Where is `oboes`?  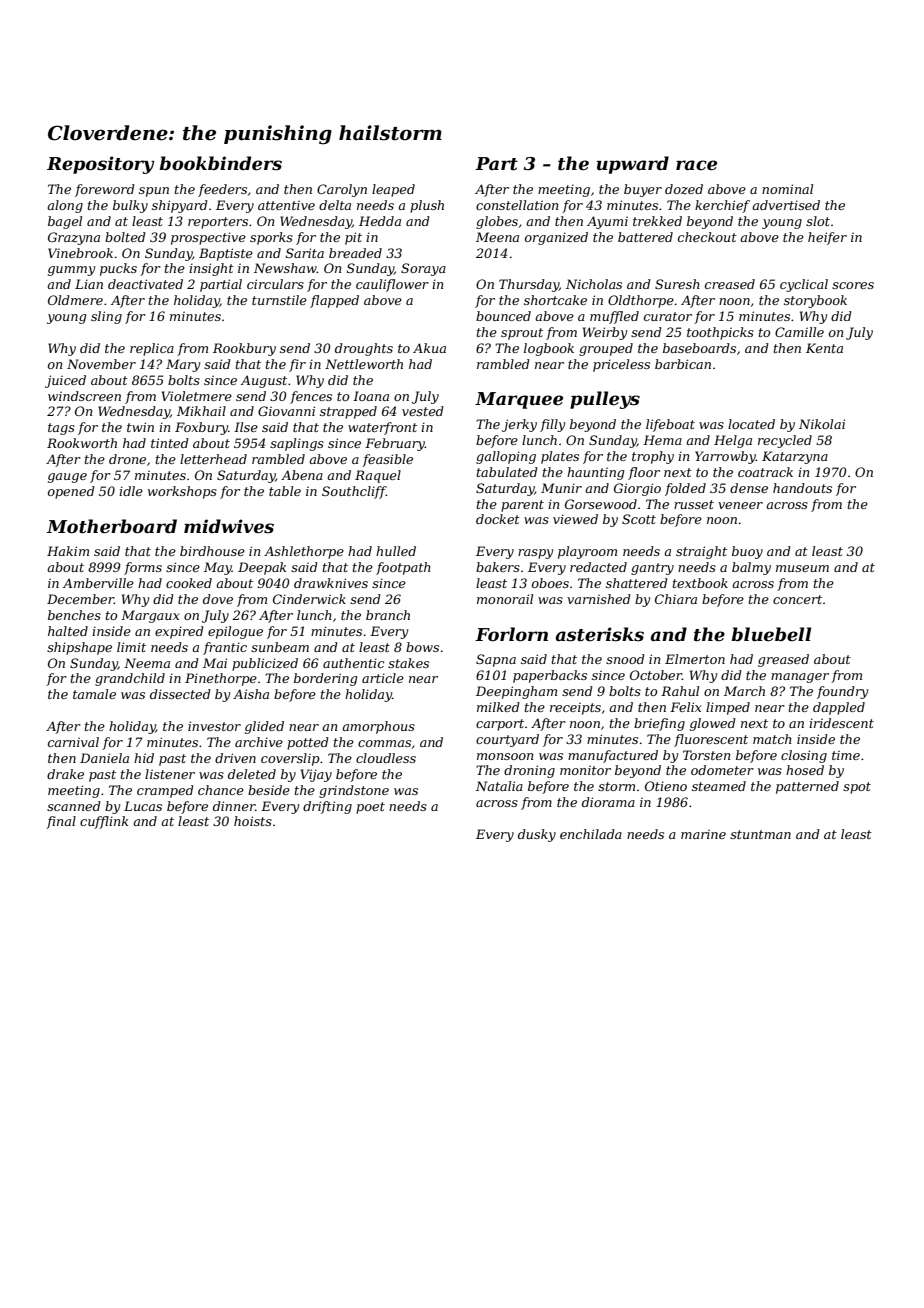 oboes is located at coordinates (550, 583).
